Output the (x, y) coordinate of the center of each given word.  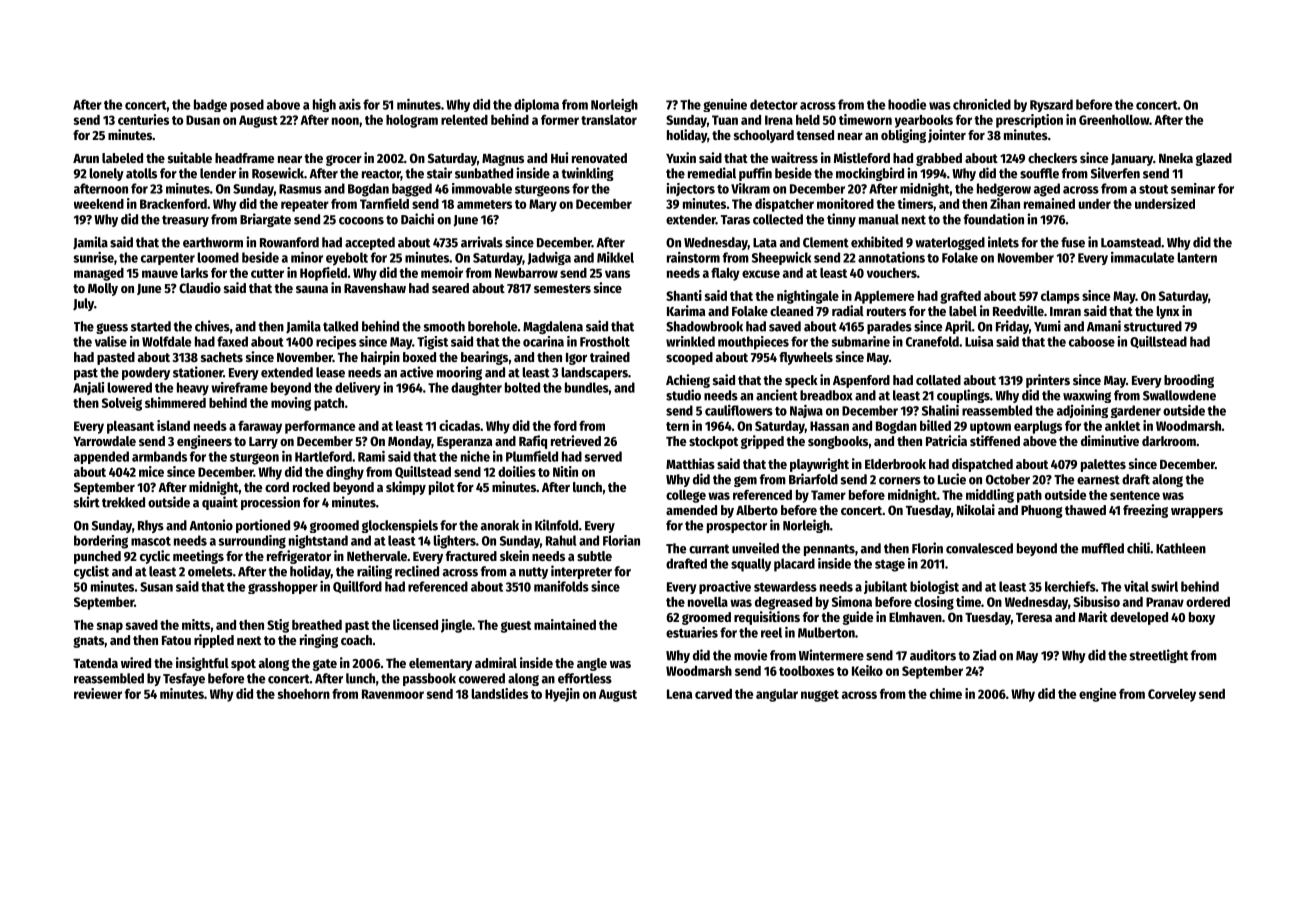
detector (774, 104)
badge (210, 105)
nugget (820, 696)
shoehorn (304, 694)
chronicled (982, 104)
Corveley (1172, 695)
